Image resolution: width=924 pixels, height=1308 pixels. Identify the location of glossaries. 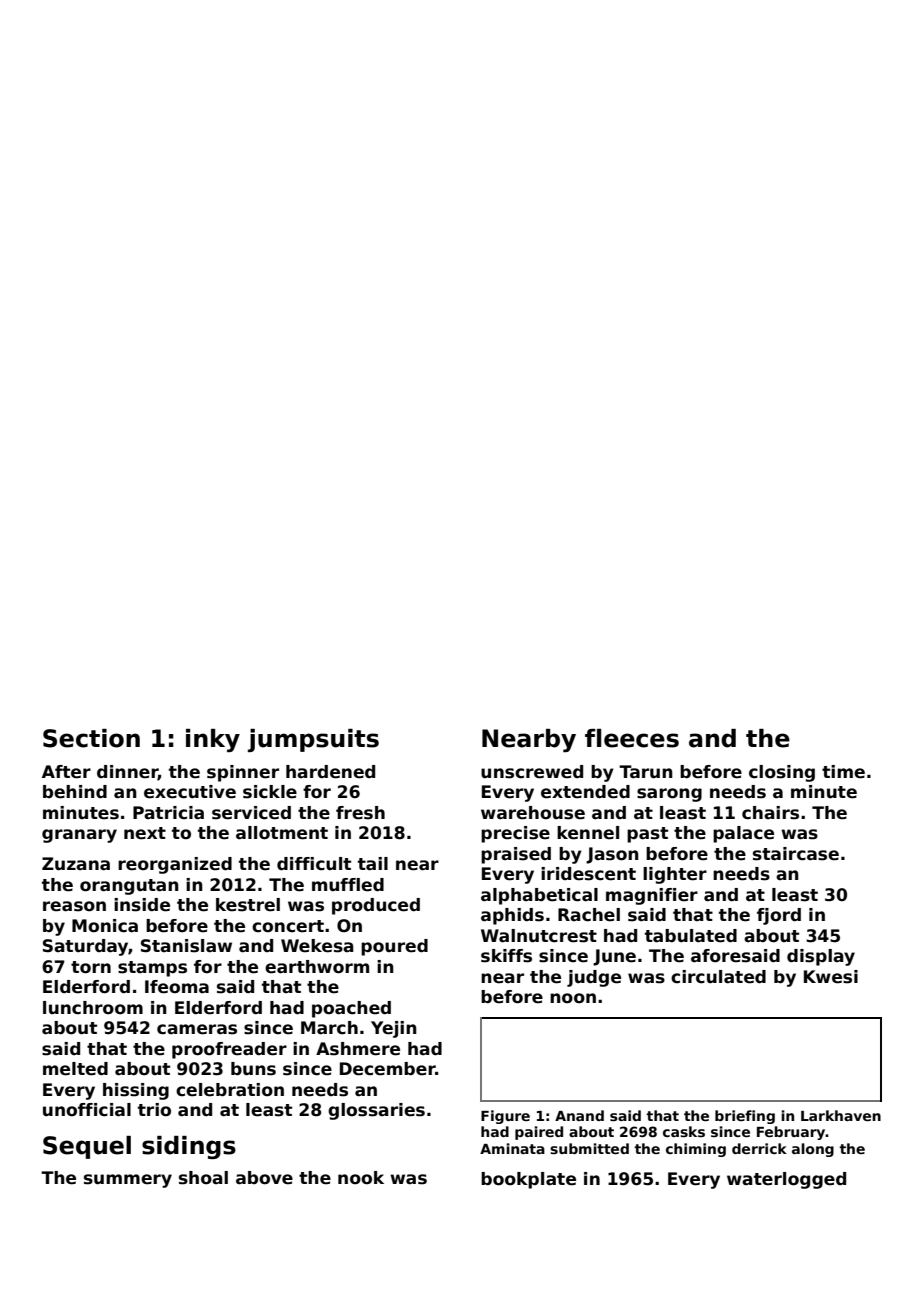
(376, 1111).
